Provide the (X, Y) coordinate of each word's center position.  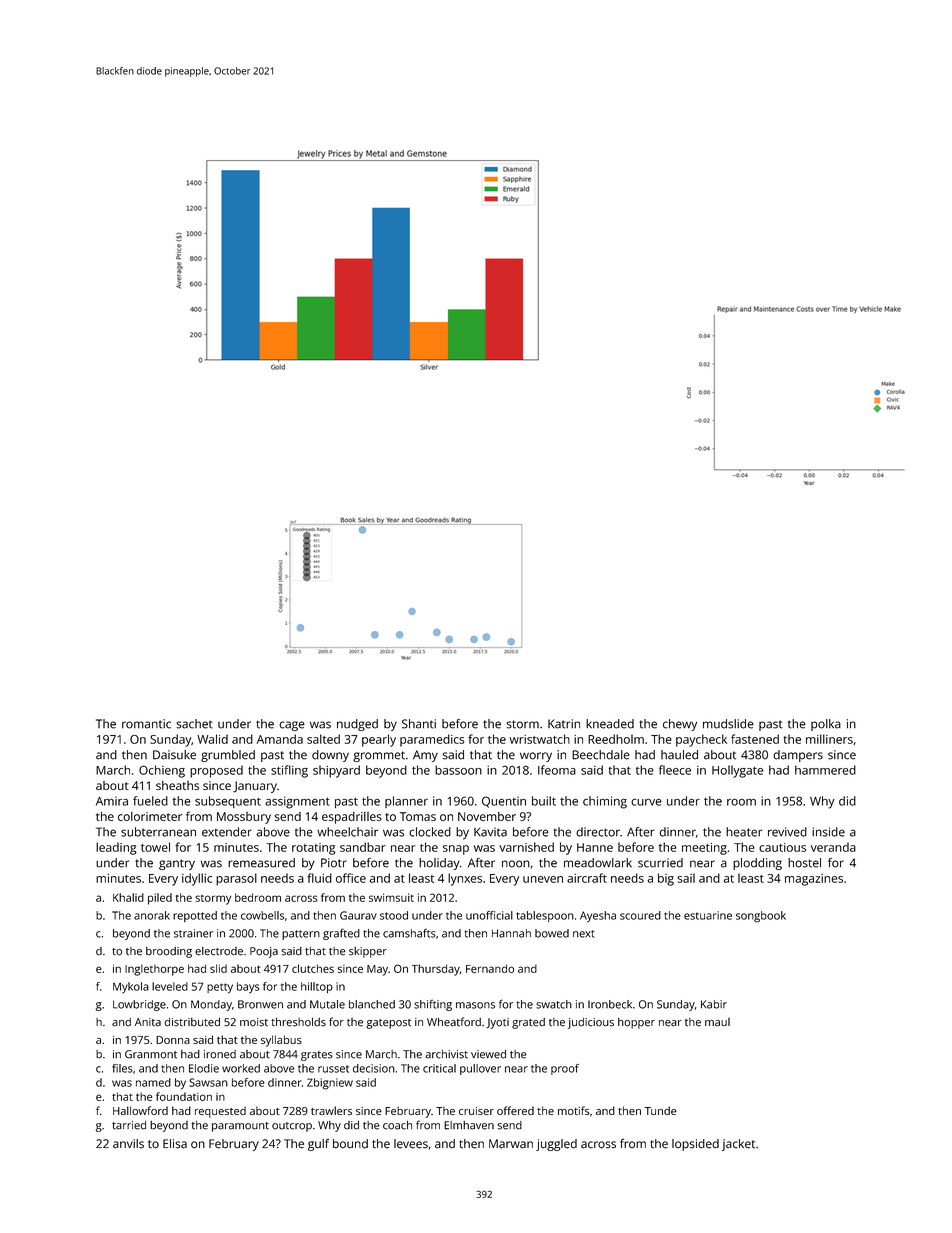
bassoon (458, 770)
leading (116, 848)
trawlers (331, 1110)
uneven (543, 879)
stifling (289, 771)
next (584, 934)
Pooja (264, 952)
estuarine (708, 915)
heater (744, 832)
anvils (128, 1144)
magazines (814, 880)
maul (717, 1022)
